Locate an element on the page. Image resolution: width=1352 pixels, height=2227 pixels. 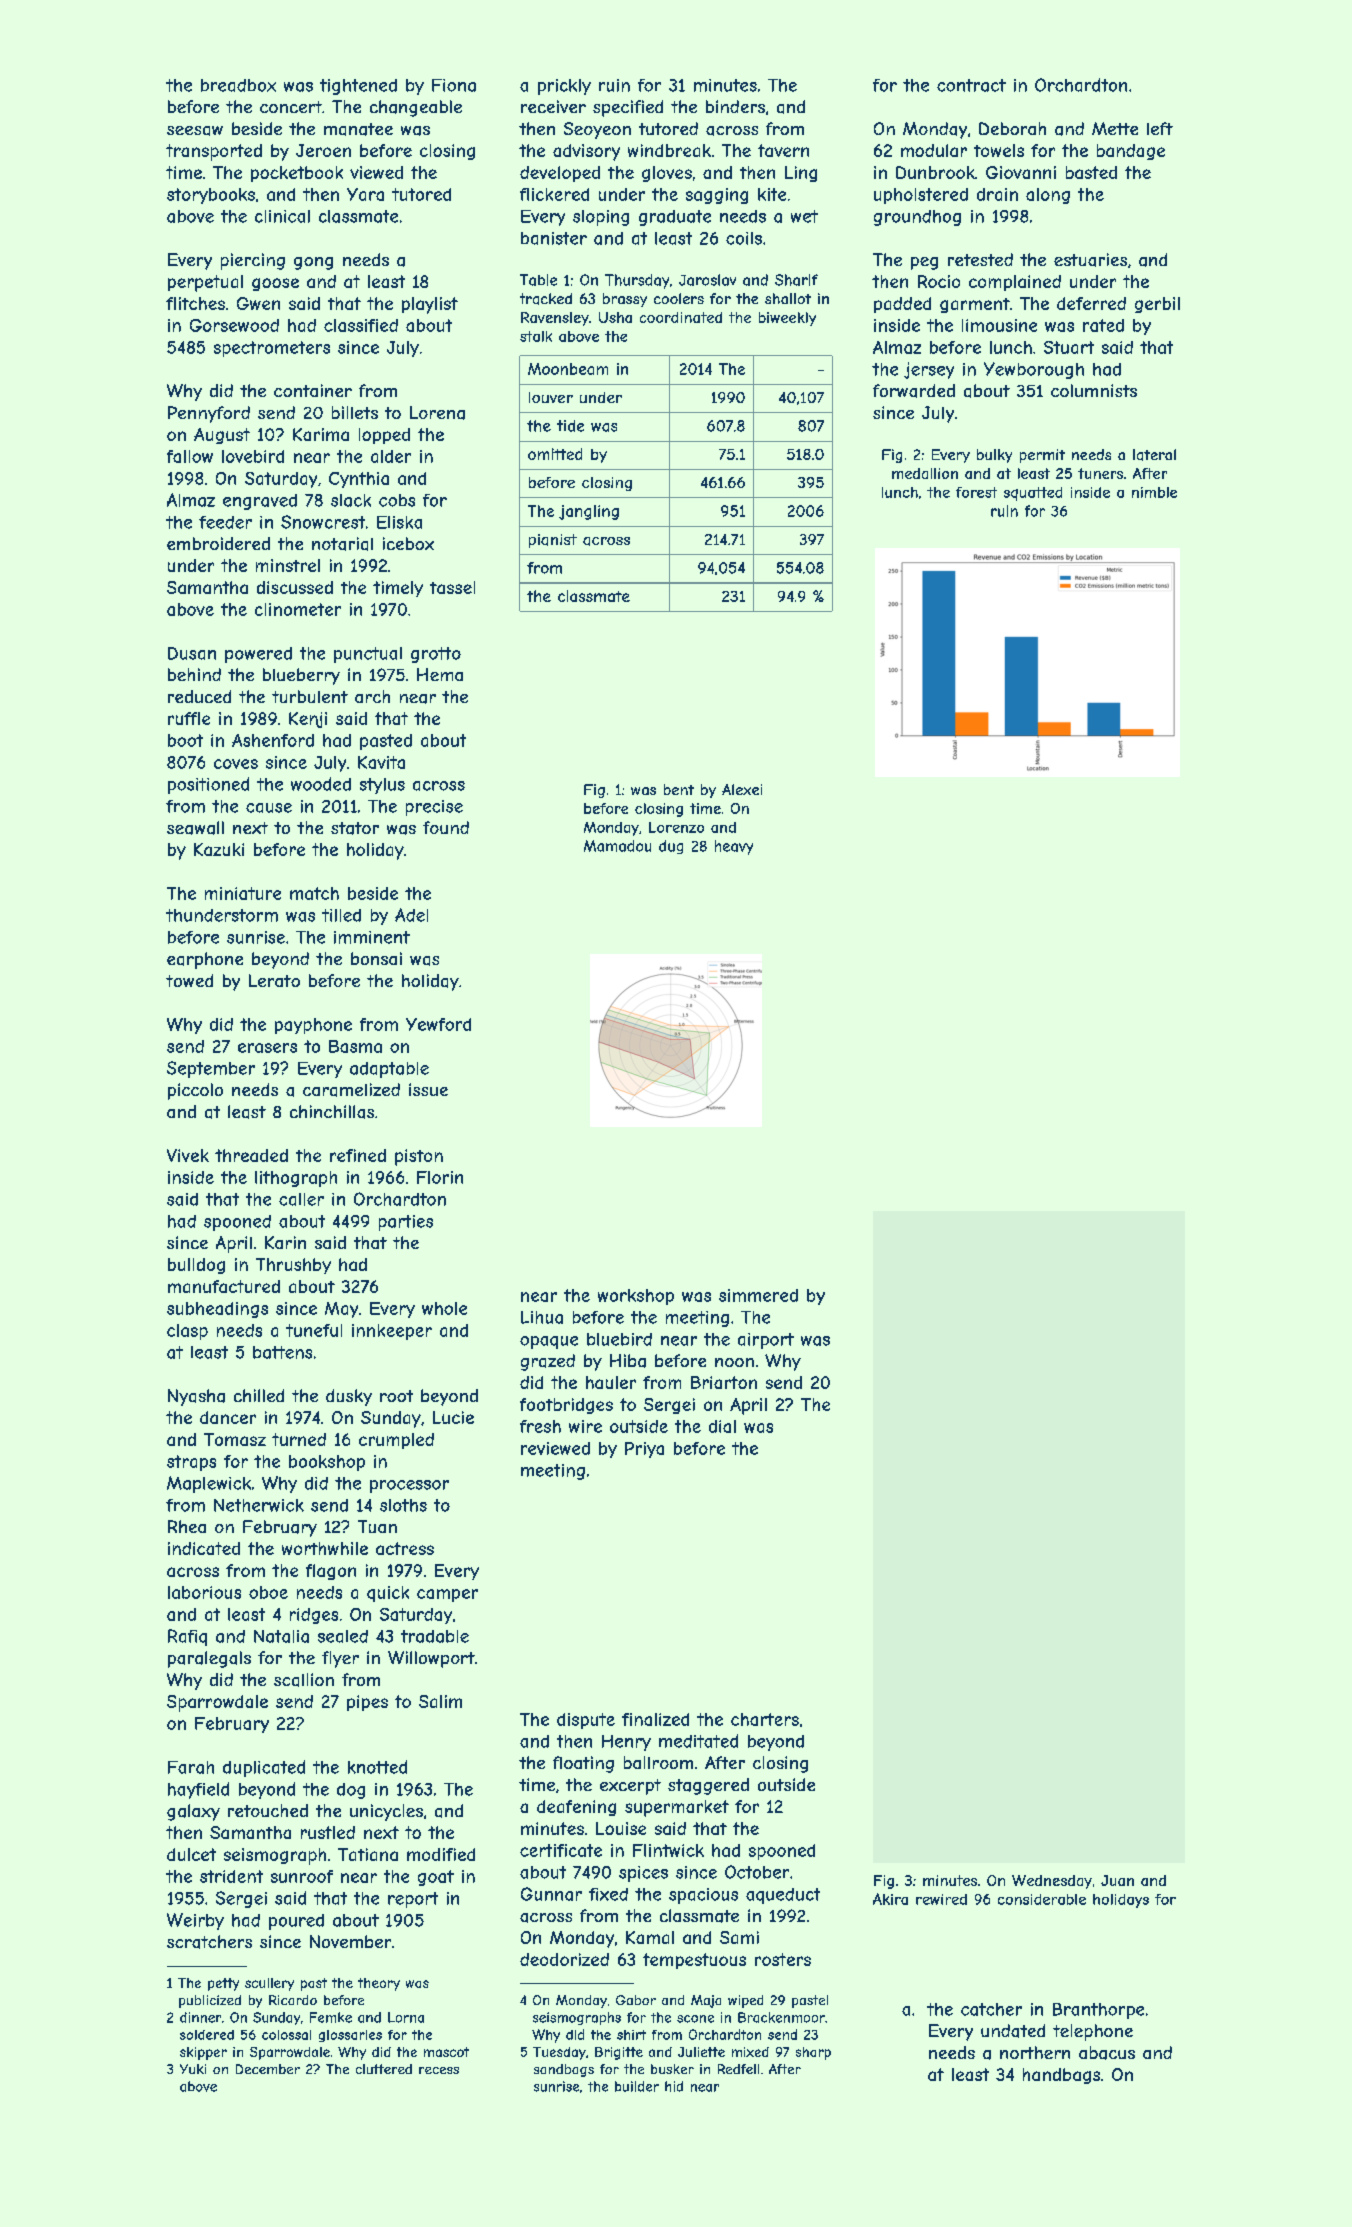
Yuki is located at coordinates (193, 2069).
